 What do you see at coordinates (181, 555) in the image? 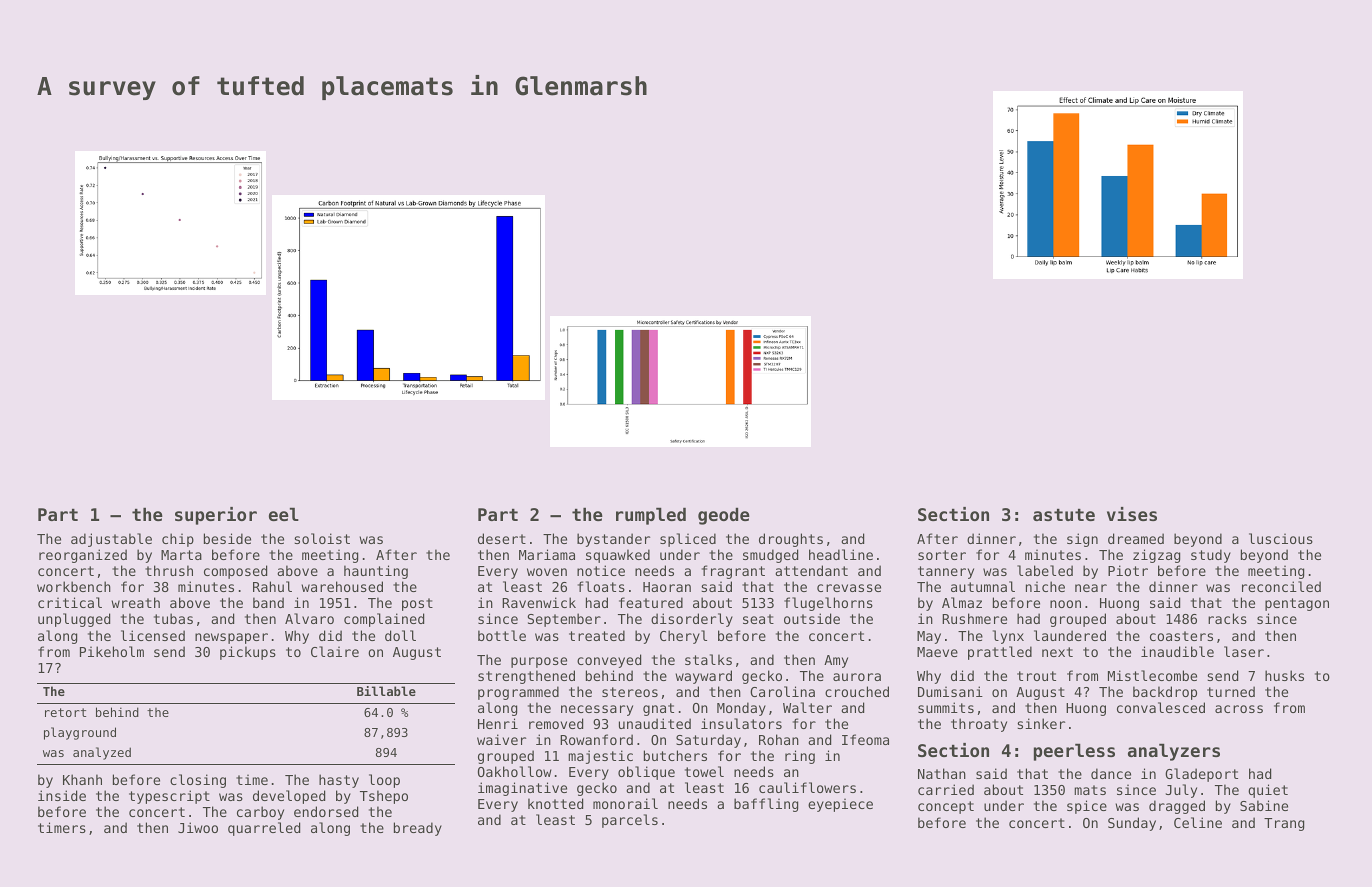
I see `Marta` at bounding box center [181, 555].
